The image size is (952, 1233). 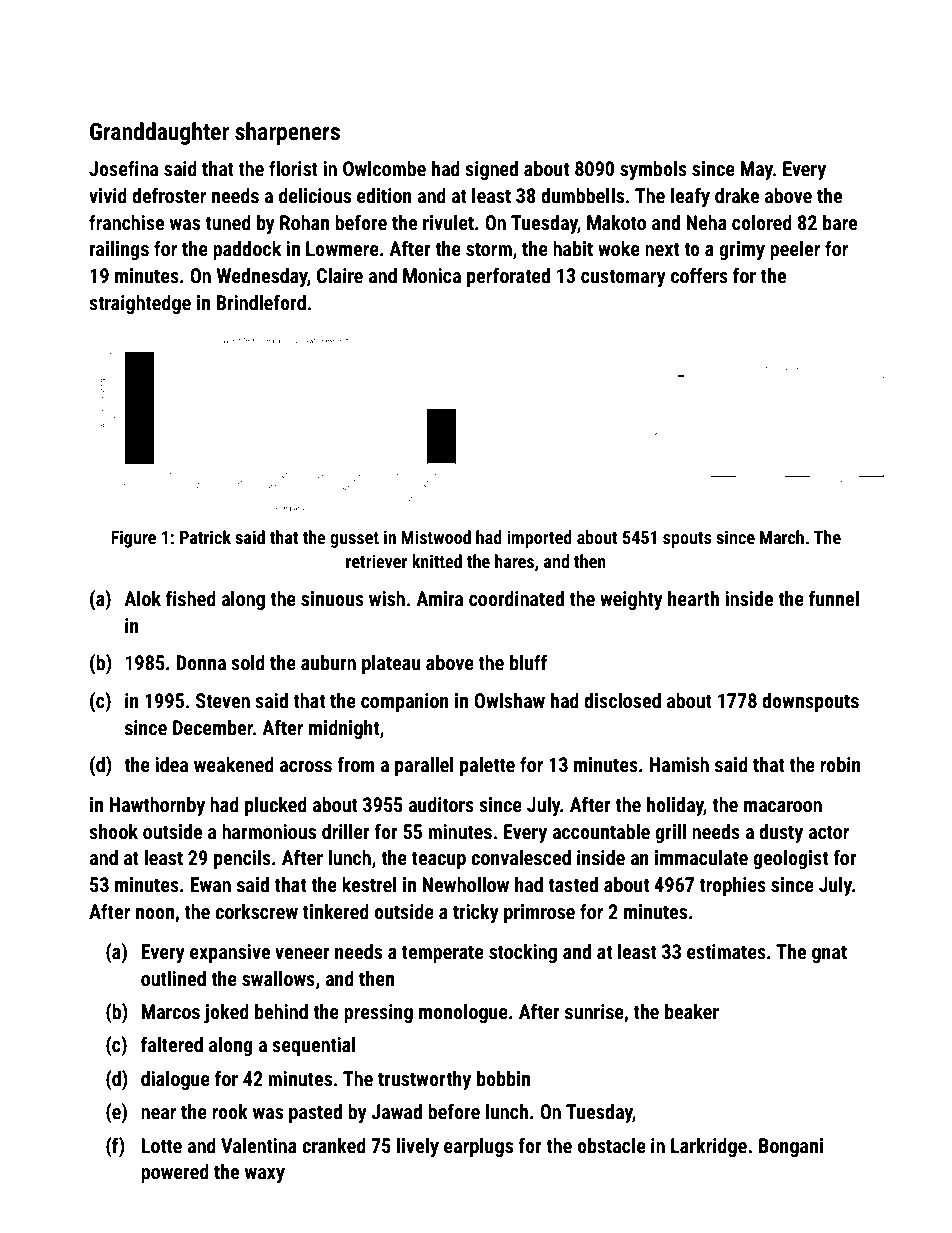 I want to click on Larkridge, so click(x=709, y=1147).
